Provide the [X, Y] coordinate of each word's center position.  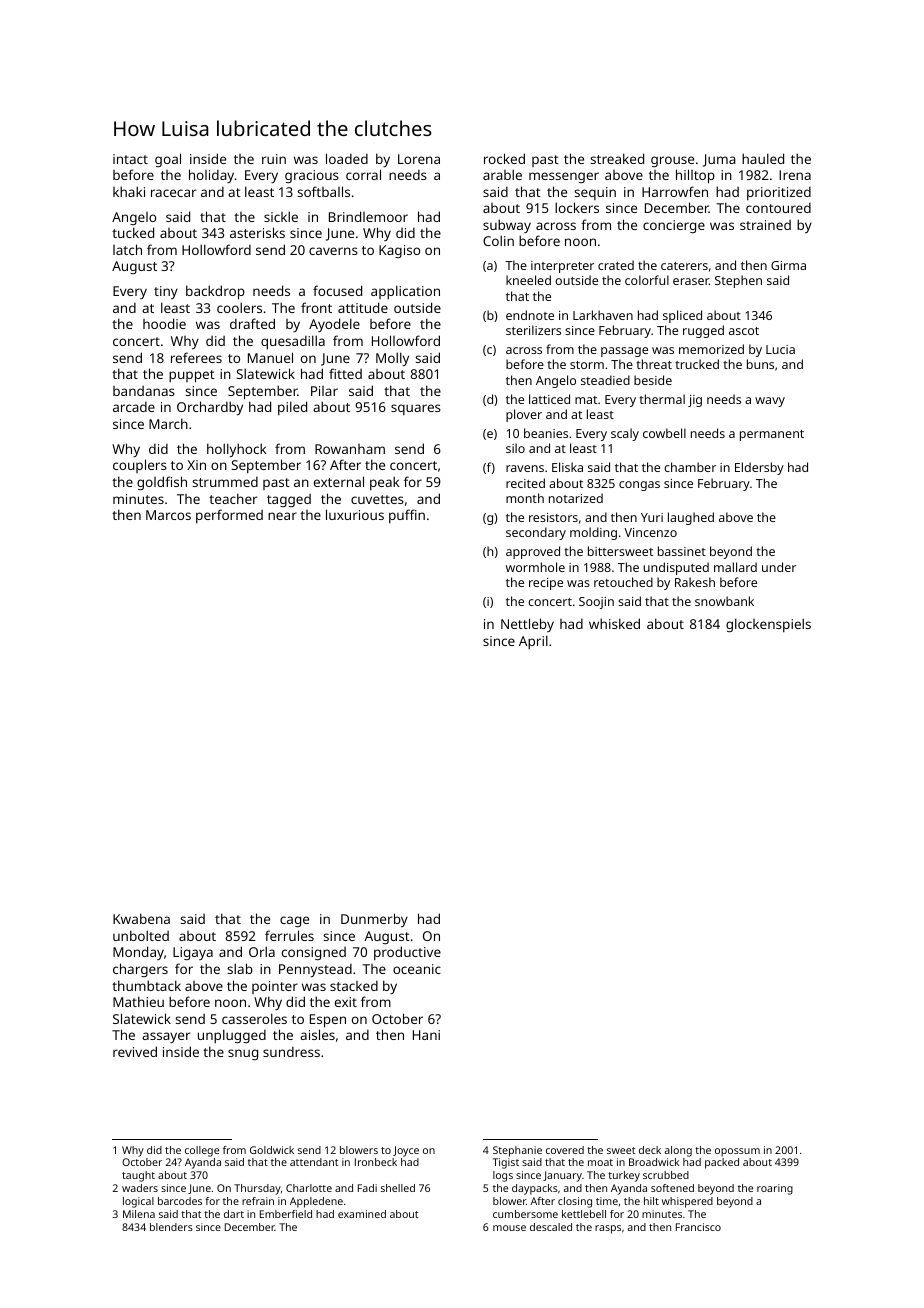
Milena [139, 1214]
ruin [274, 159]
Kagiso [399, 251]
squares [416, 409]
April [533, 642]
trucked [697, 364]
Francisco [698, 1227]
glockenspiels [768, 625]
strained [765, 225]
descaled [551, 1227]
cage [294, 921]
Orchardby [210, 408]
